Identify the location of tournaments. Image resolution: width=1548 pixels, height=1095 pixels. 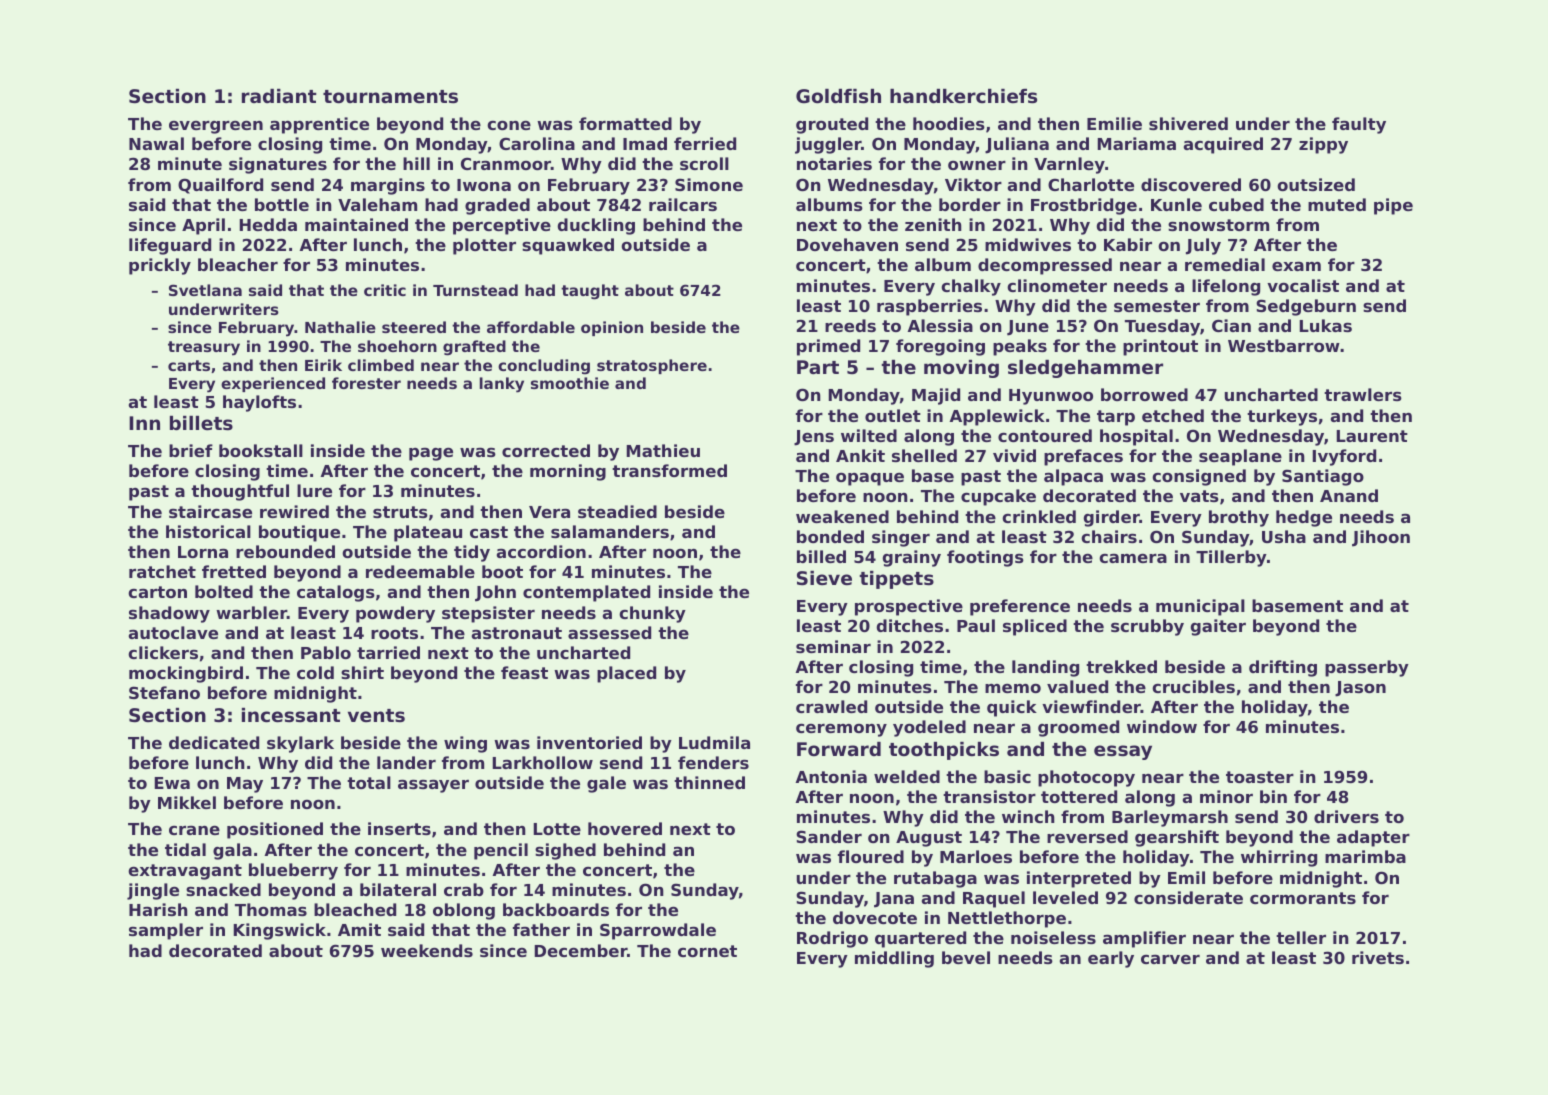
(390, 97).
